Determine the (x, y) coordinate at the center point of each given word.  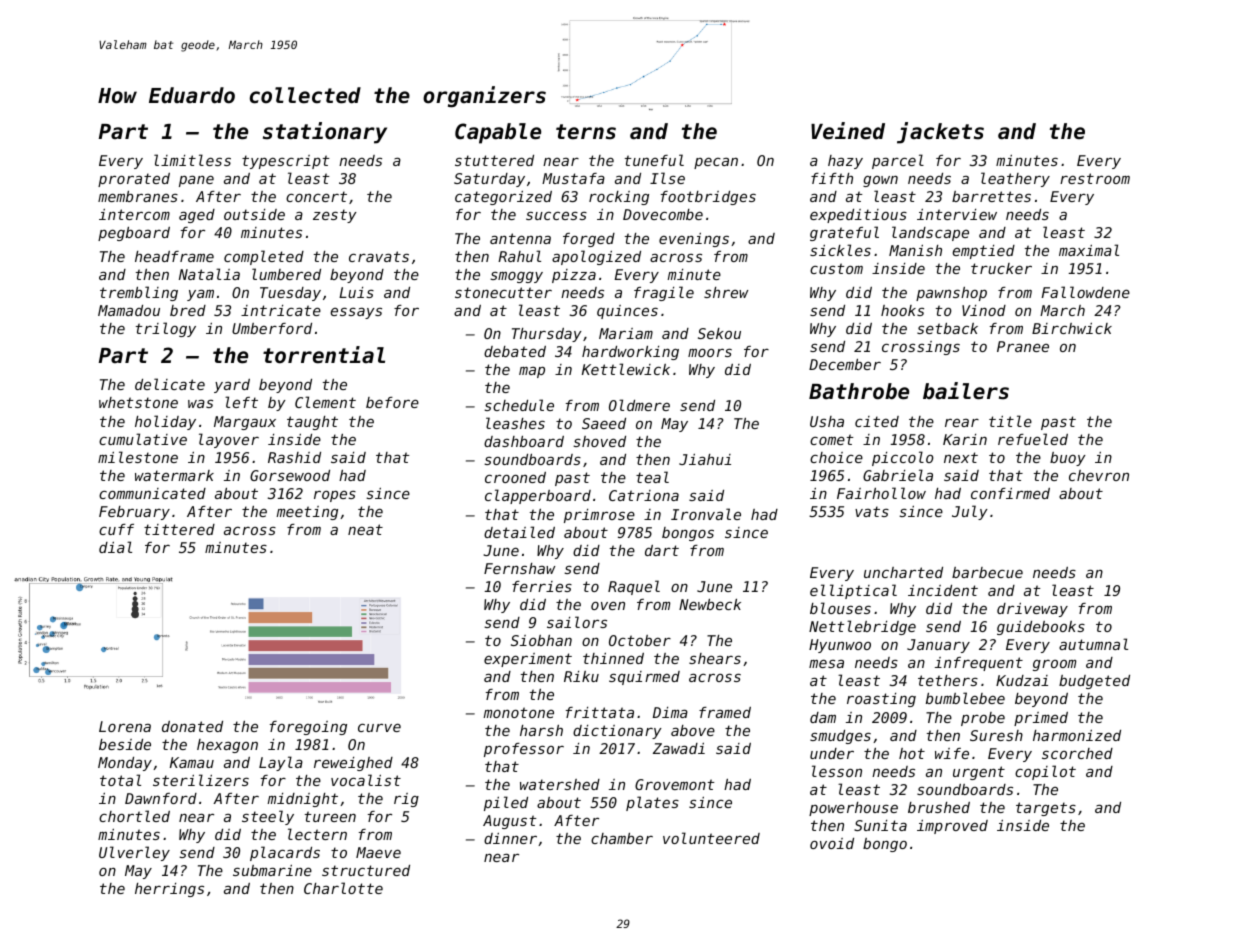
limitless (192, 160)
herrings (169, 890)
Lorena (125, 726)
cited (877, 421)
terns (586, 132)
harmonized (1077, 735)
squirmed (644, 678)
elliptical (853, 591)
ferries (542, 586)
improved (952, 827)
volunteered (711, 838)
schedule (519, 405)
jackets (940, 133)
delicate (170, 384)
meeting (307, 513)
